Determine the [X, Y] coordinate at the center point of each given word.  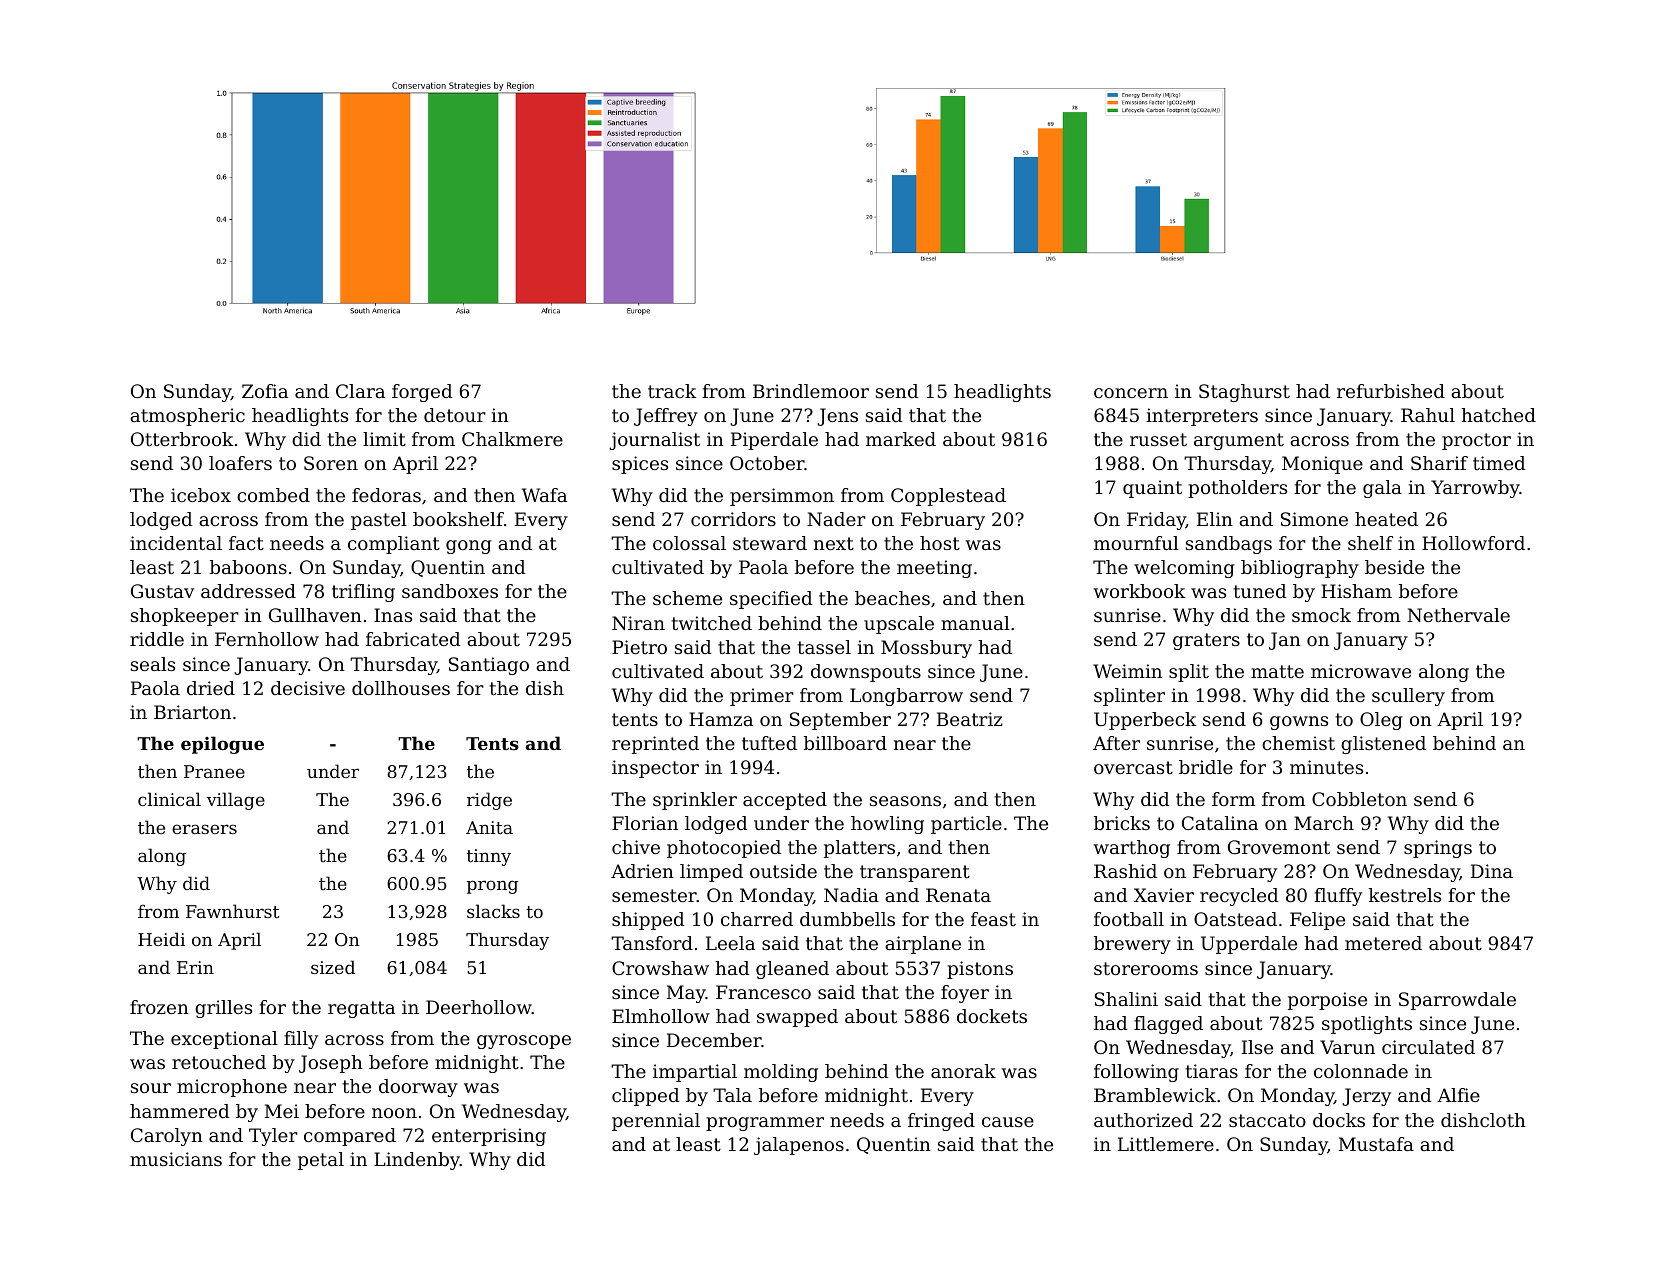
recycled [1239, 897]
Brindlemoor [811, 391]
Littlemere [1166, 1144]
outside [783, 871]
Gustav [162, 591]
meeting [934, 569]
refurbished [1391, 391]
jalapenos [799, 1146]
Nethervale [1458, 615]
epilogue [222, 745]
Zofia [265, 391]
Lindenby [417, 1161]
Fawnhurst [233, 911]
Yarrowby [1475, 489]
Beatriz [970, 719]
